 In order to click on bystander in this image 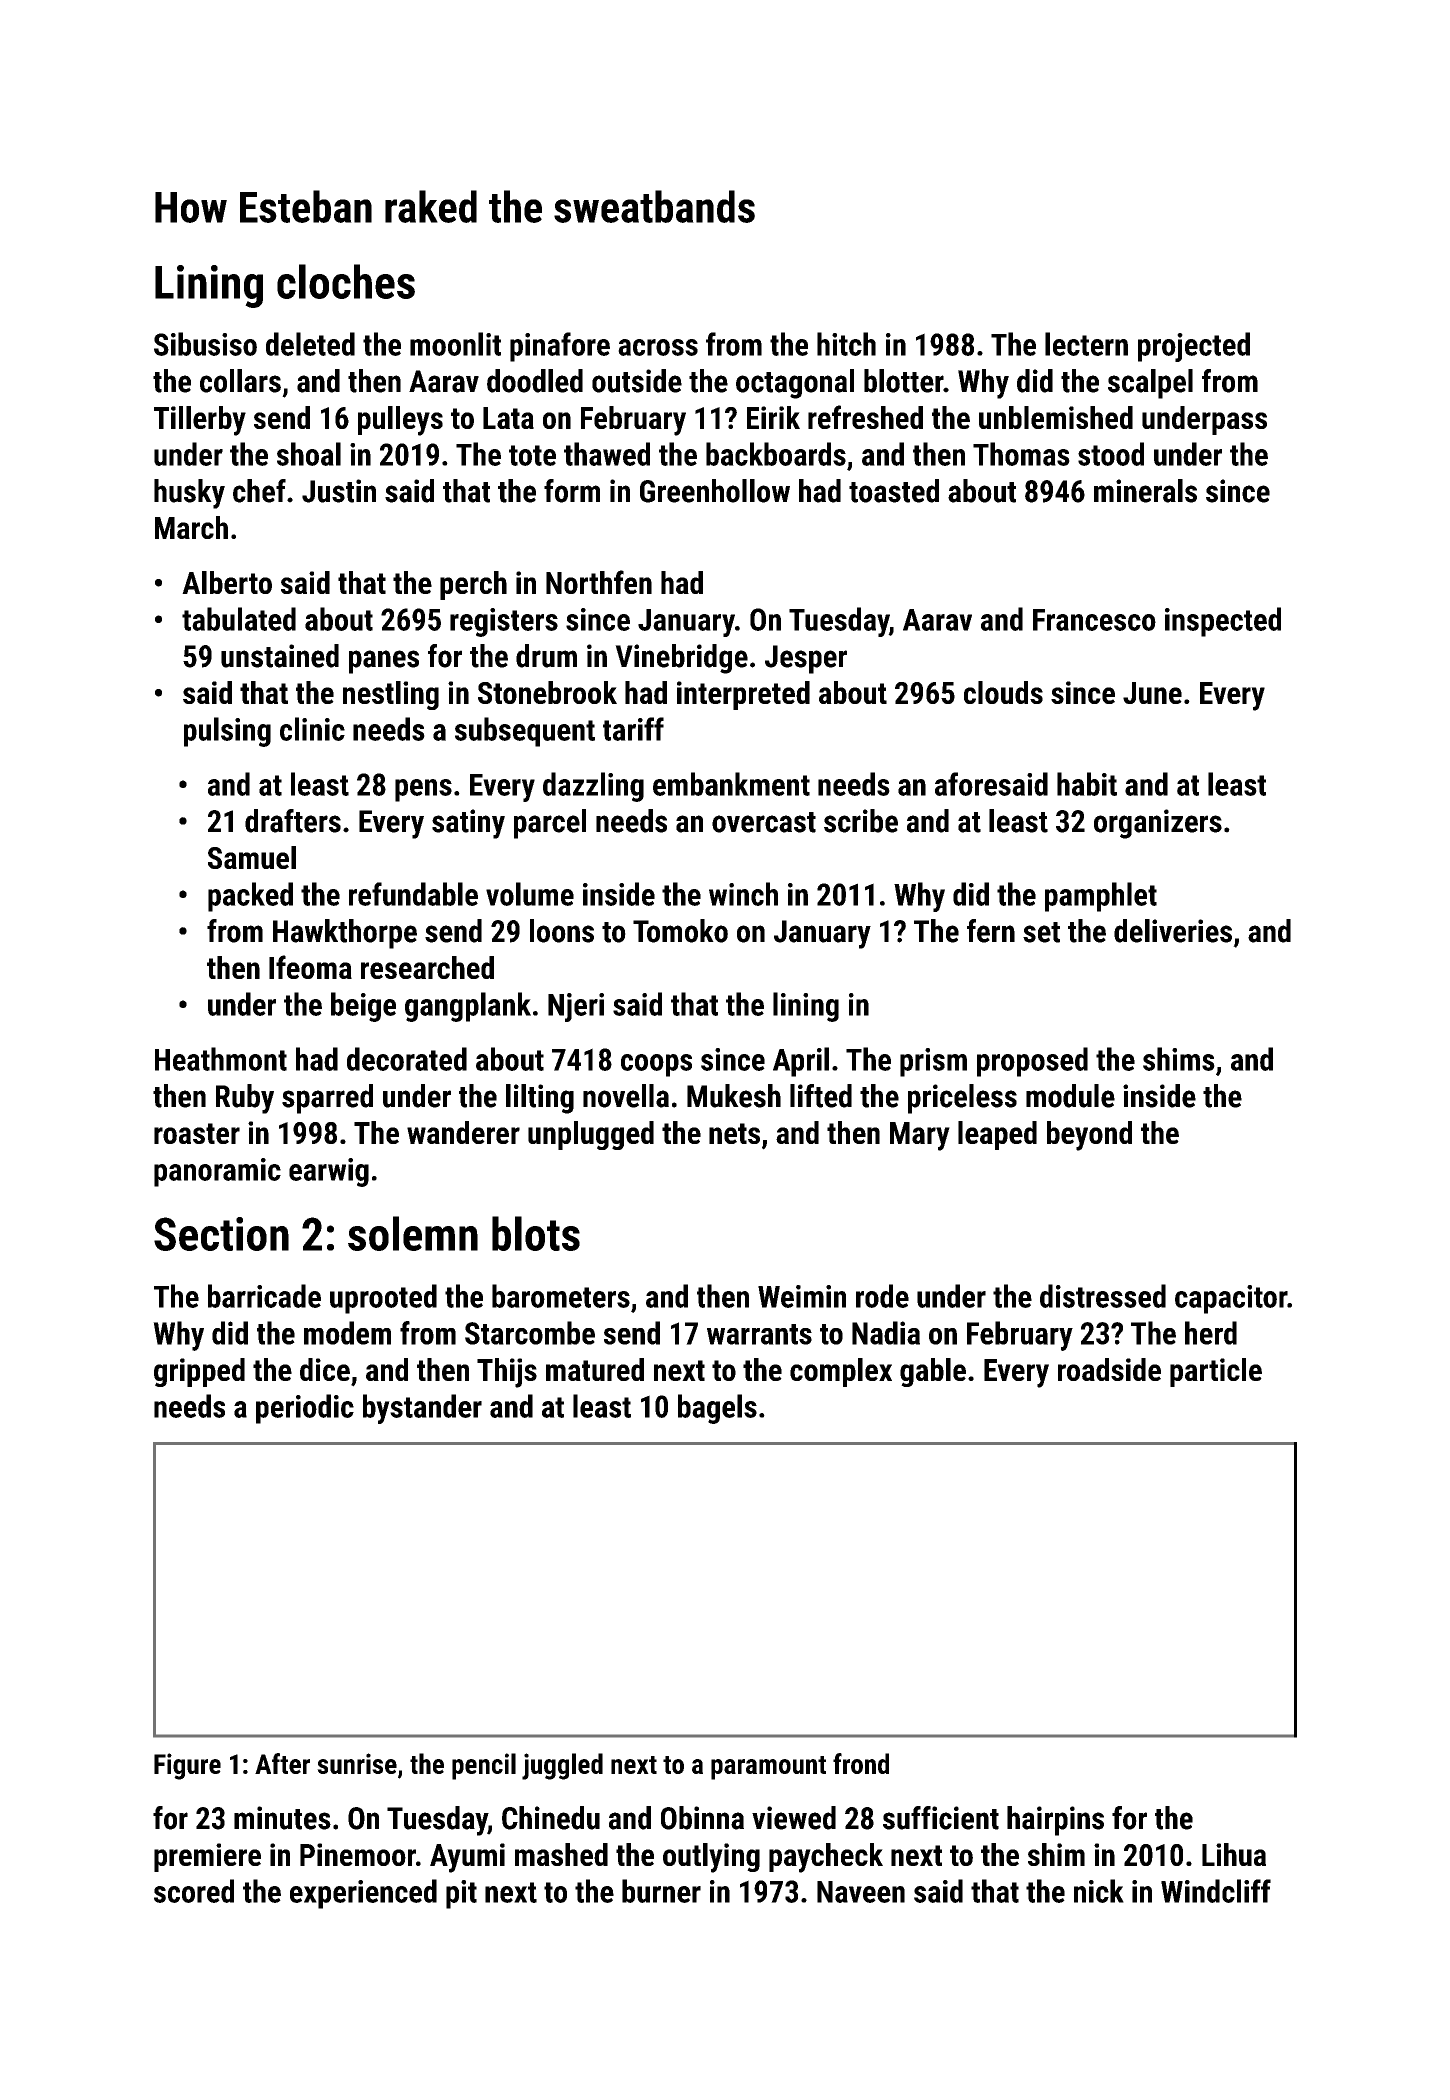, I will do `click(422, 1409)`.
